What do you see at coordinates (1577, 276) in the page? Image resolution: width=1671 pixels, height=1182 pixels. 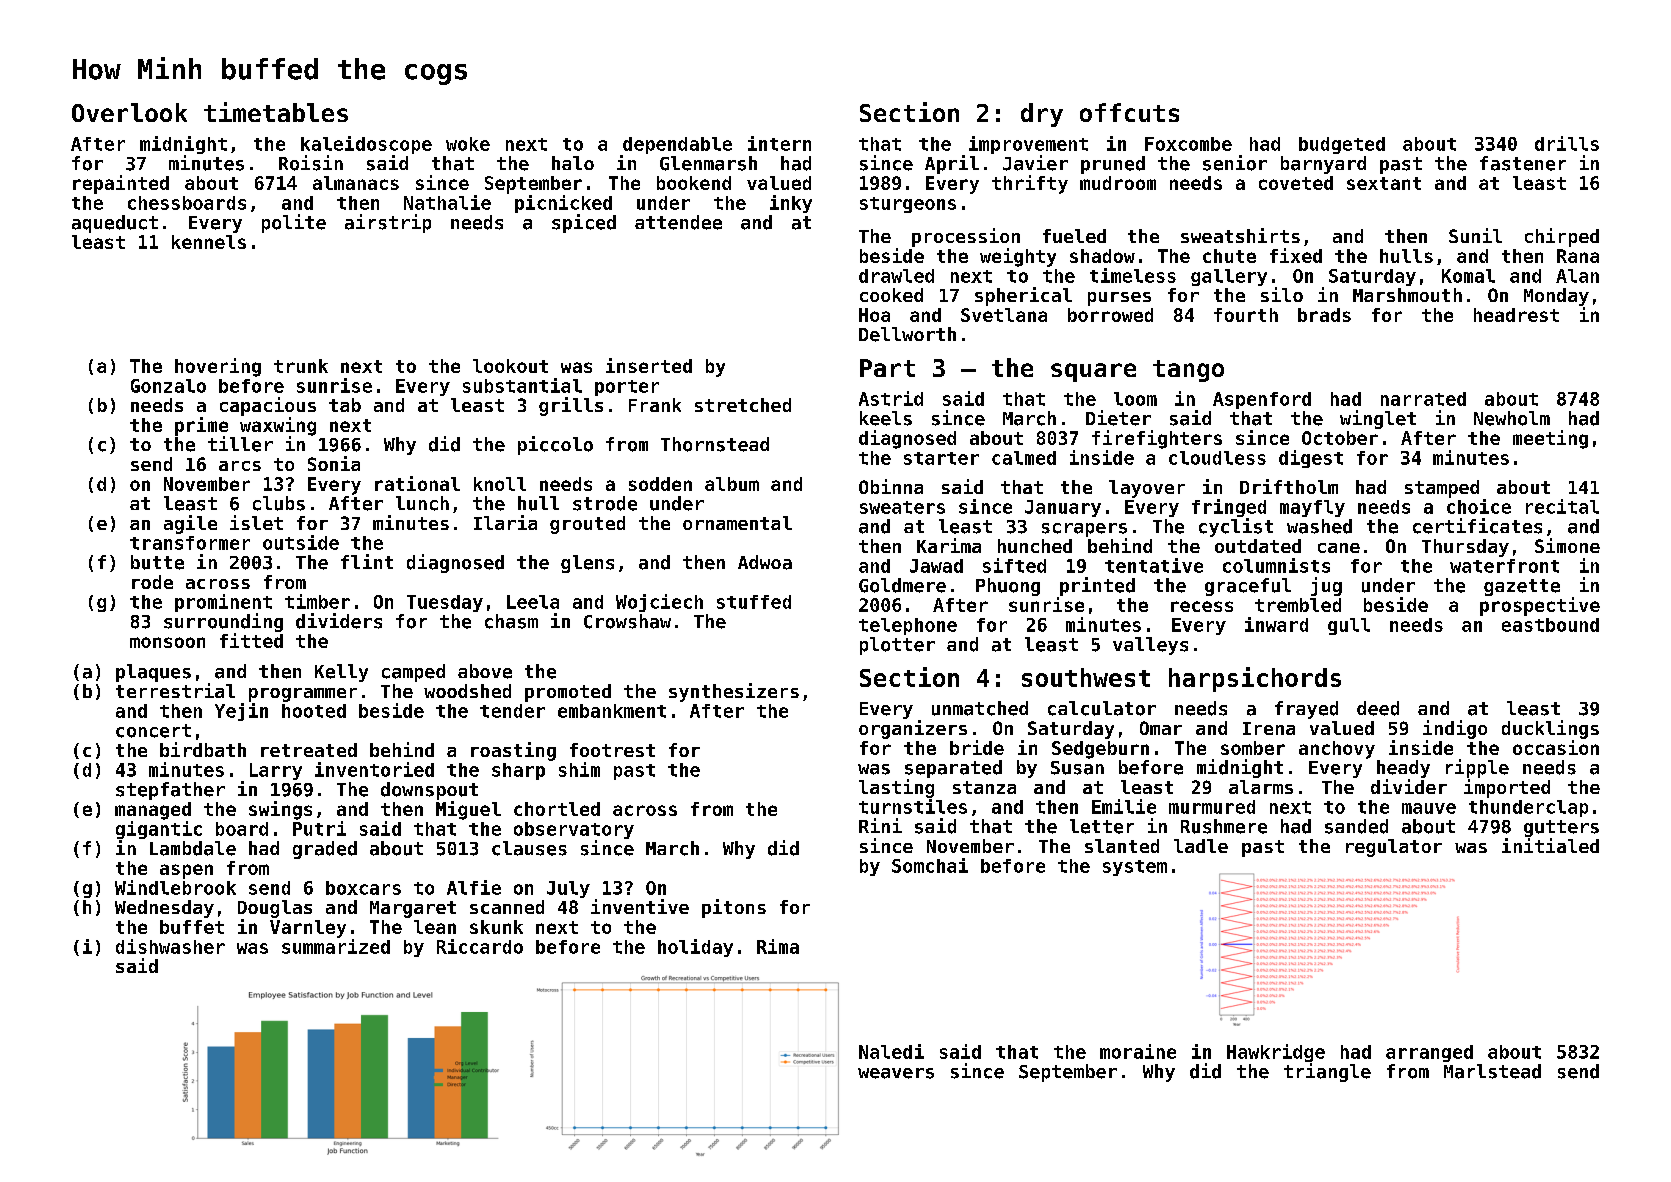 I see `Alan` at bounding box center [1577, 276].
